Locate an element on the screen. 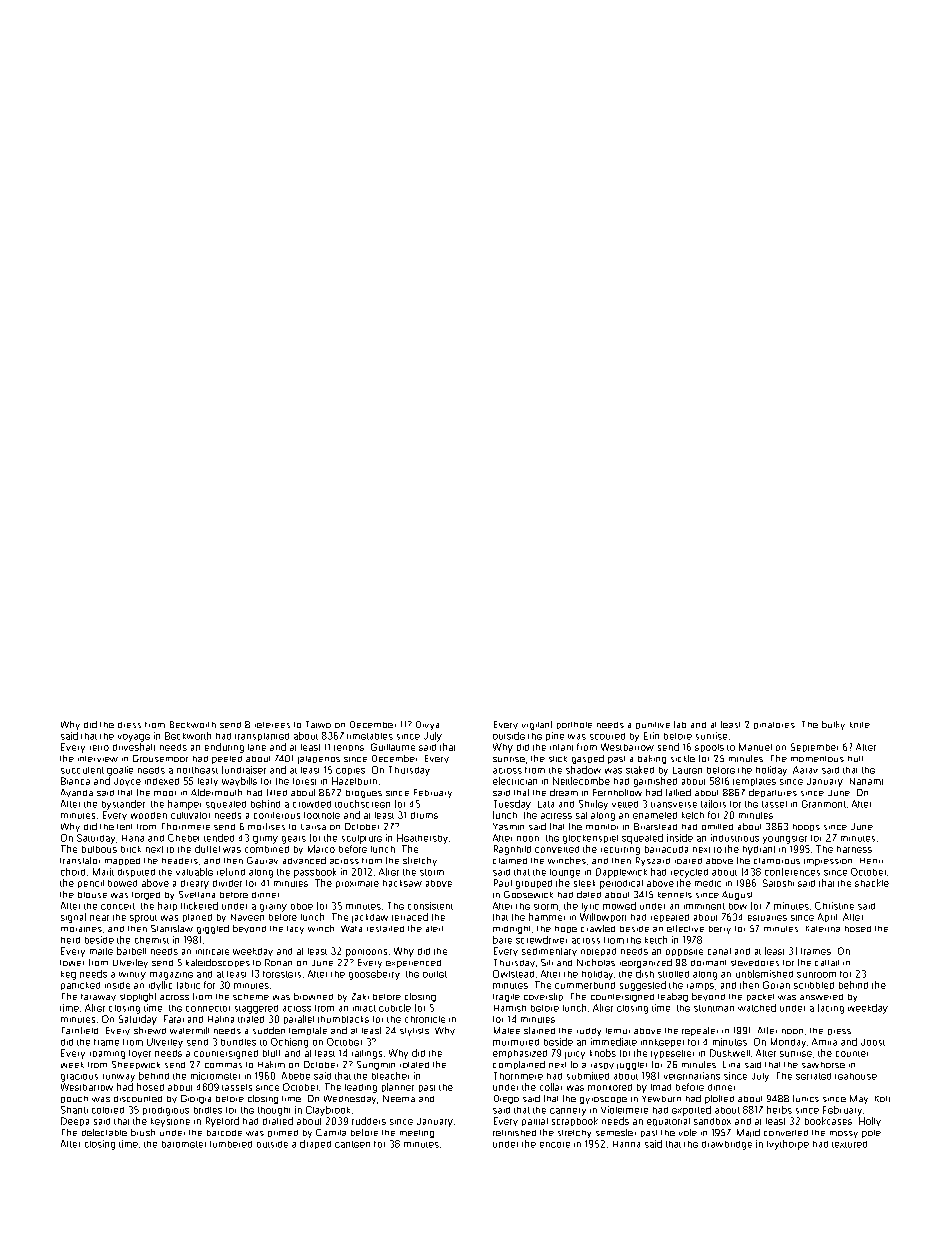  Bianca is located at coordinates (75, 781).
